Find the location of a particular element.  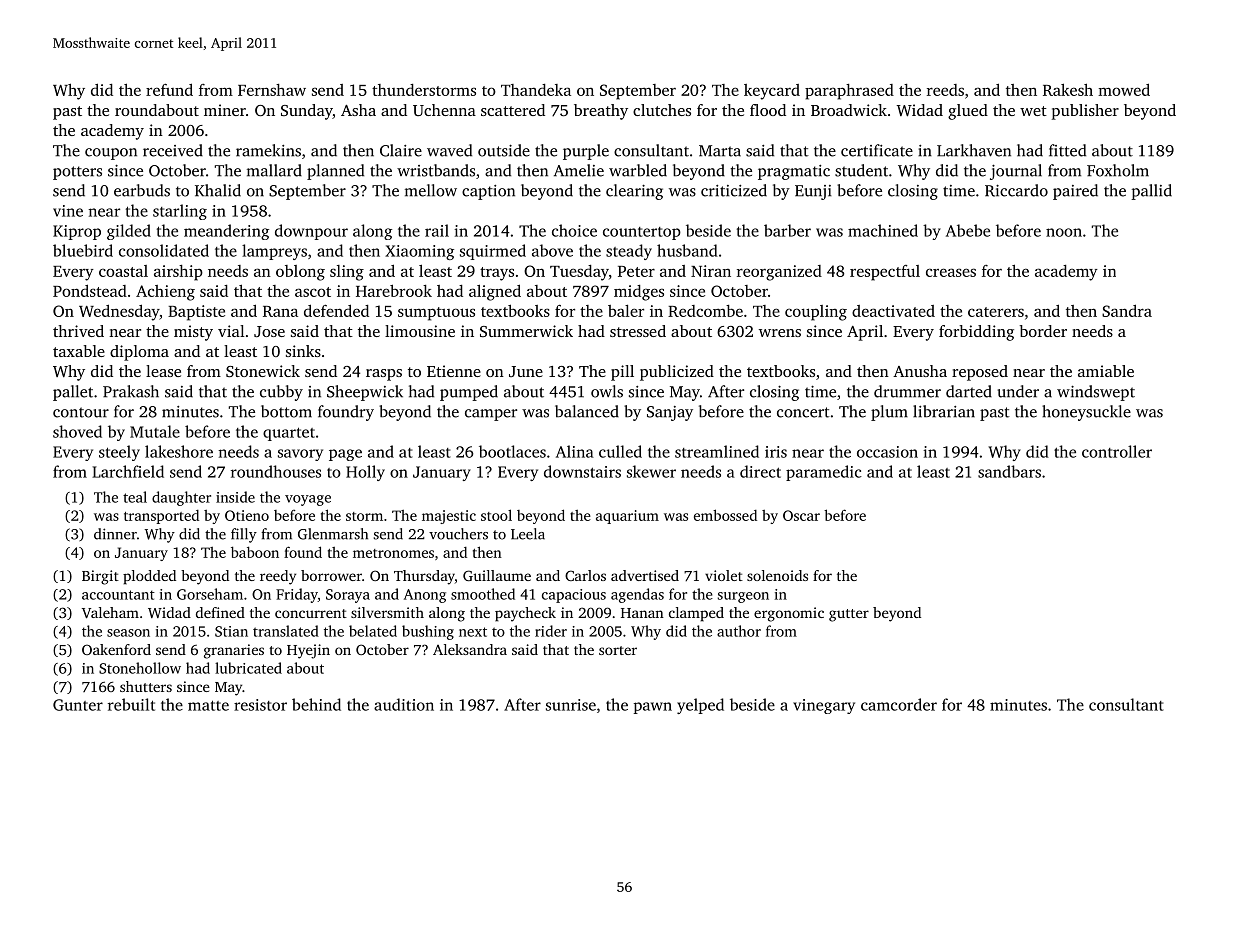

gilded is located at coordinates (129, 232).
